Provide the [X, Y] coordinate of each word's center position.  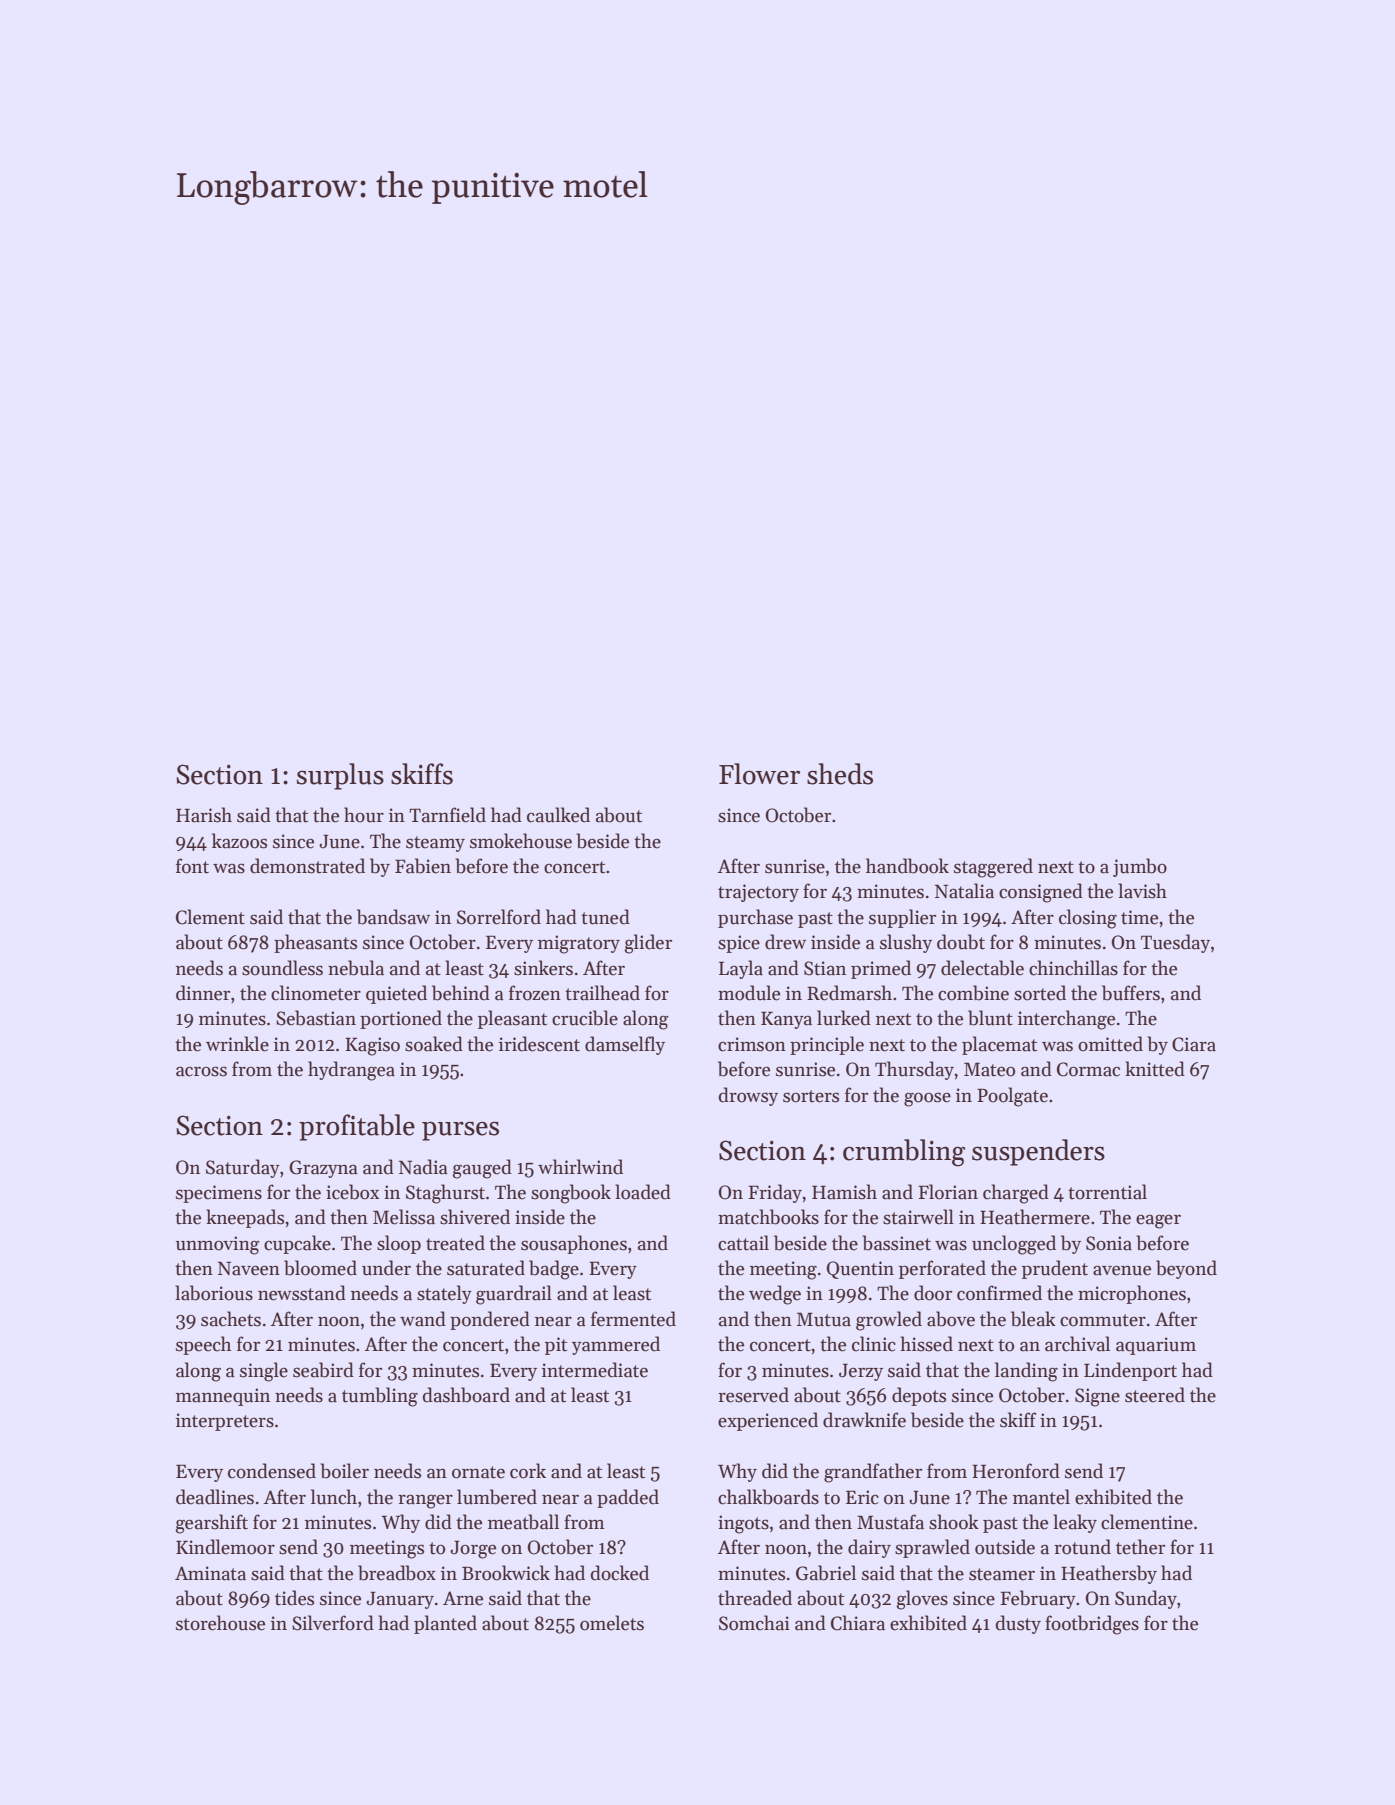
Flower [759, 774]
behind [461, 993]
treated [455, 1243]
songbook [571, 1194]
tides [294, 1598]
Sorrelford [499, 917]
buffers [1131, 993]
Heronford [1016, 1471]
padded [628, 1498]
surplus [340, 776]
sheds [840, 774]
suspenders [1038, 1152]
